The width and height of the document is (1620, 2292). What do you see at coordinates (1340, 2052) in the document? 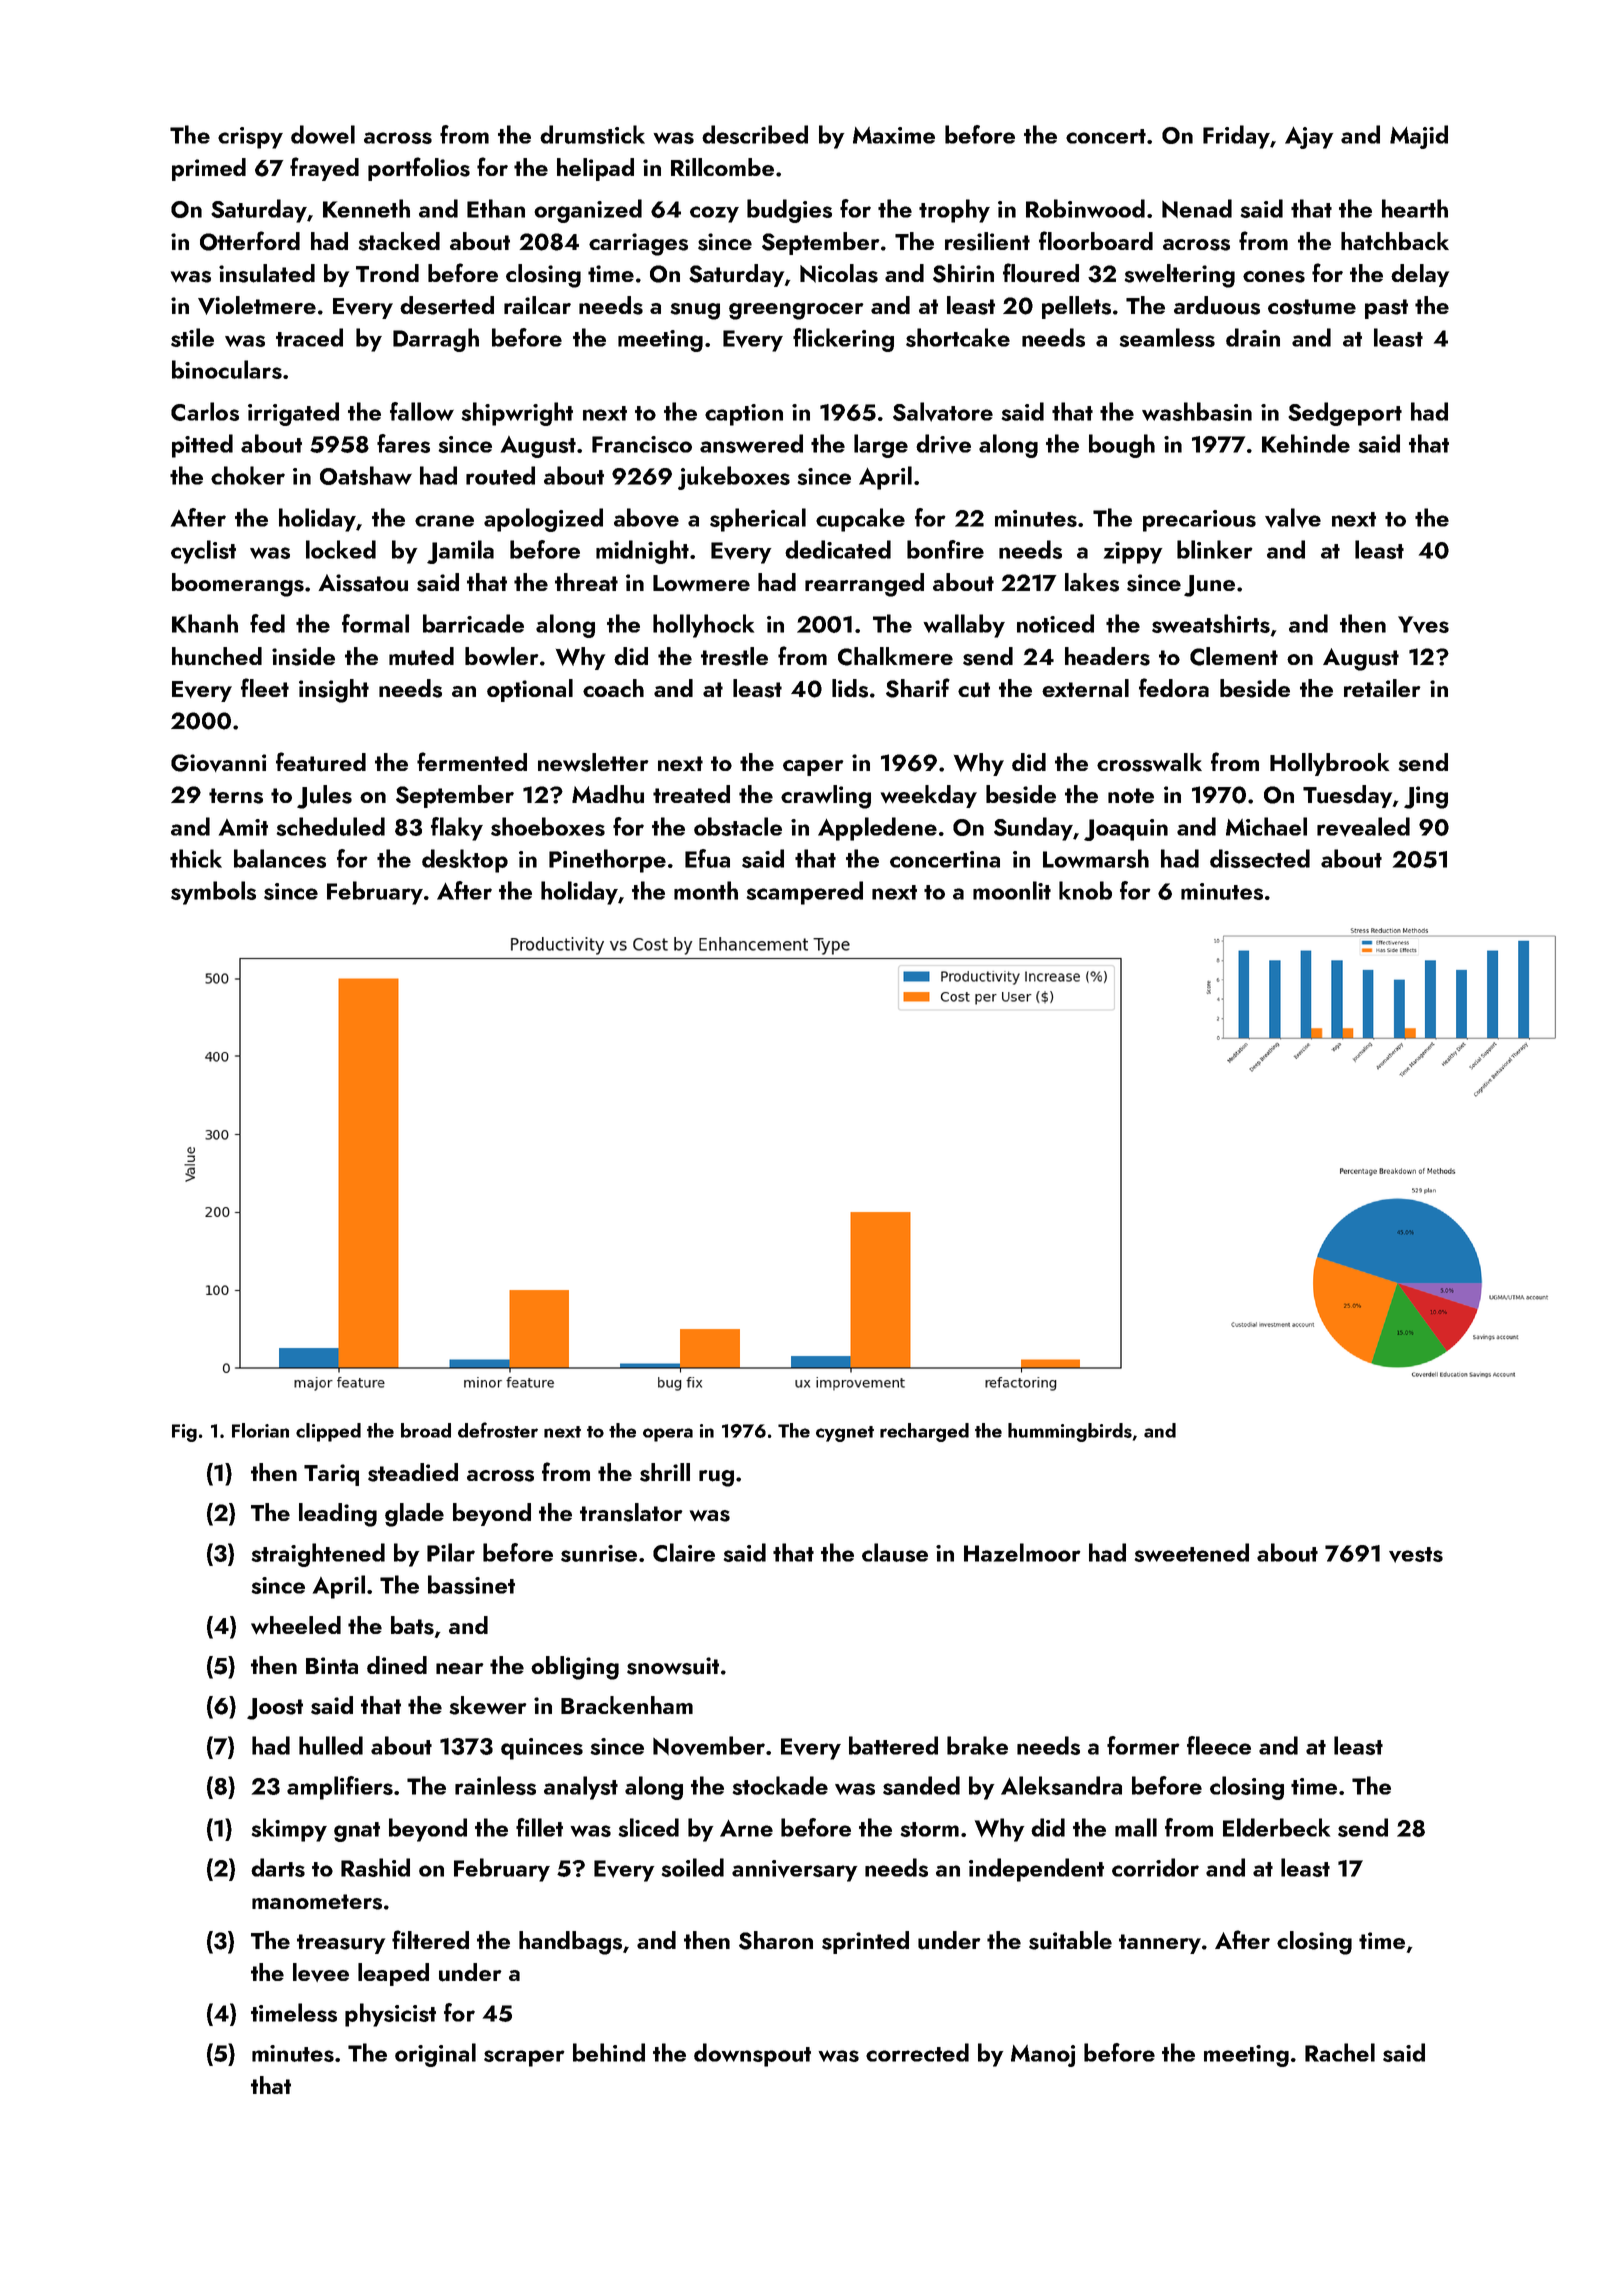
I see `Rachel` at bounding box center [1340, 2052].
